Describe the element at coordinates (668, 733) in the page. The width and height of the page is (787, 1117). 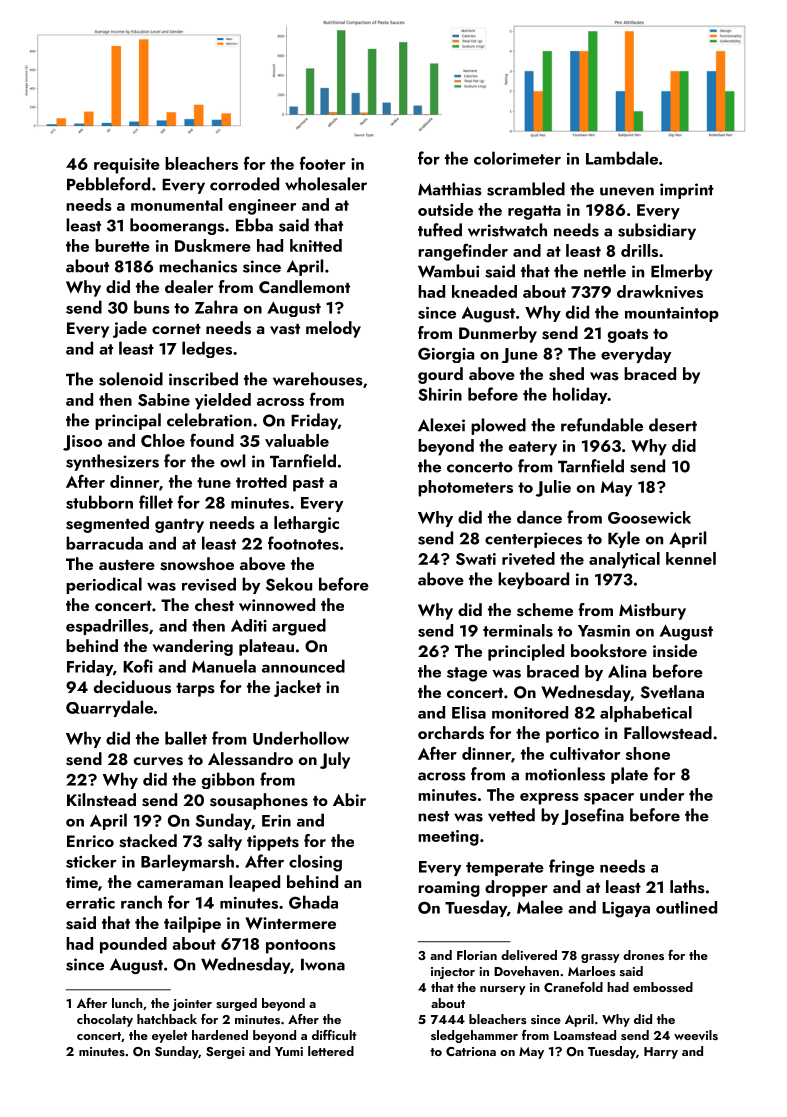
I see `Fallowstead` at that location.
